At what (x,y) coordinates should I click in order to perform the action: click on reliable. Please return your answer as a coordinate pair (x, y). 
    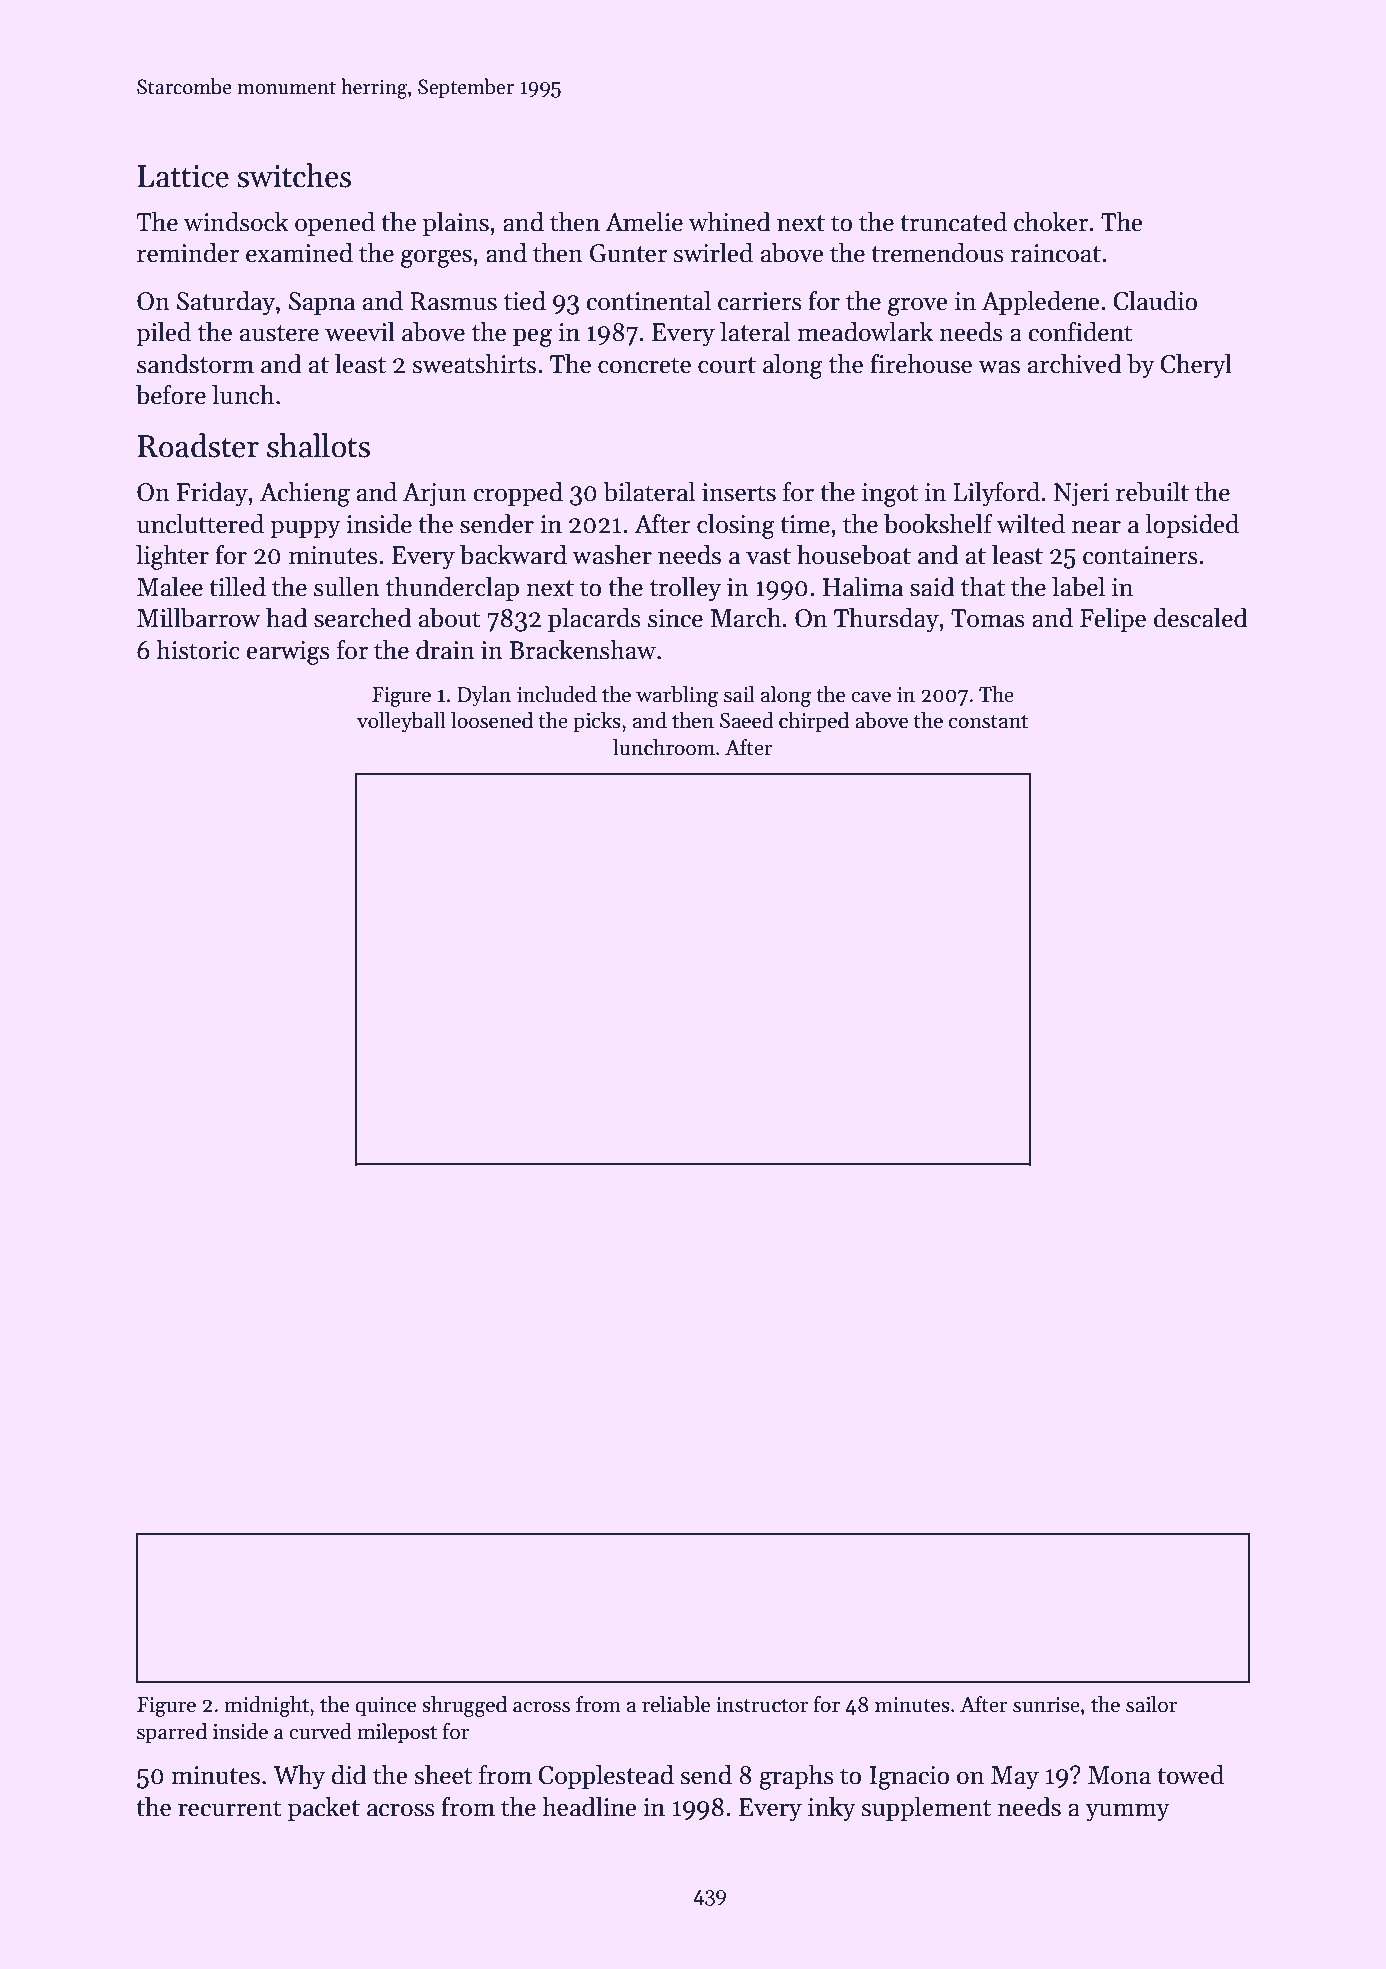
    Looking at the image, I should click on (676, 1704).
